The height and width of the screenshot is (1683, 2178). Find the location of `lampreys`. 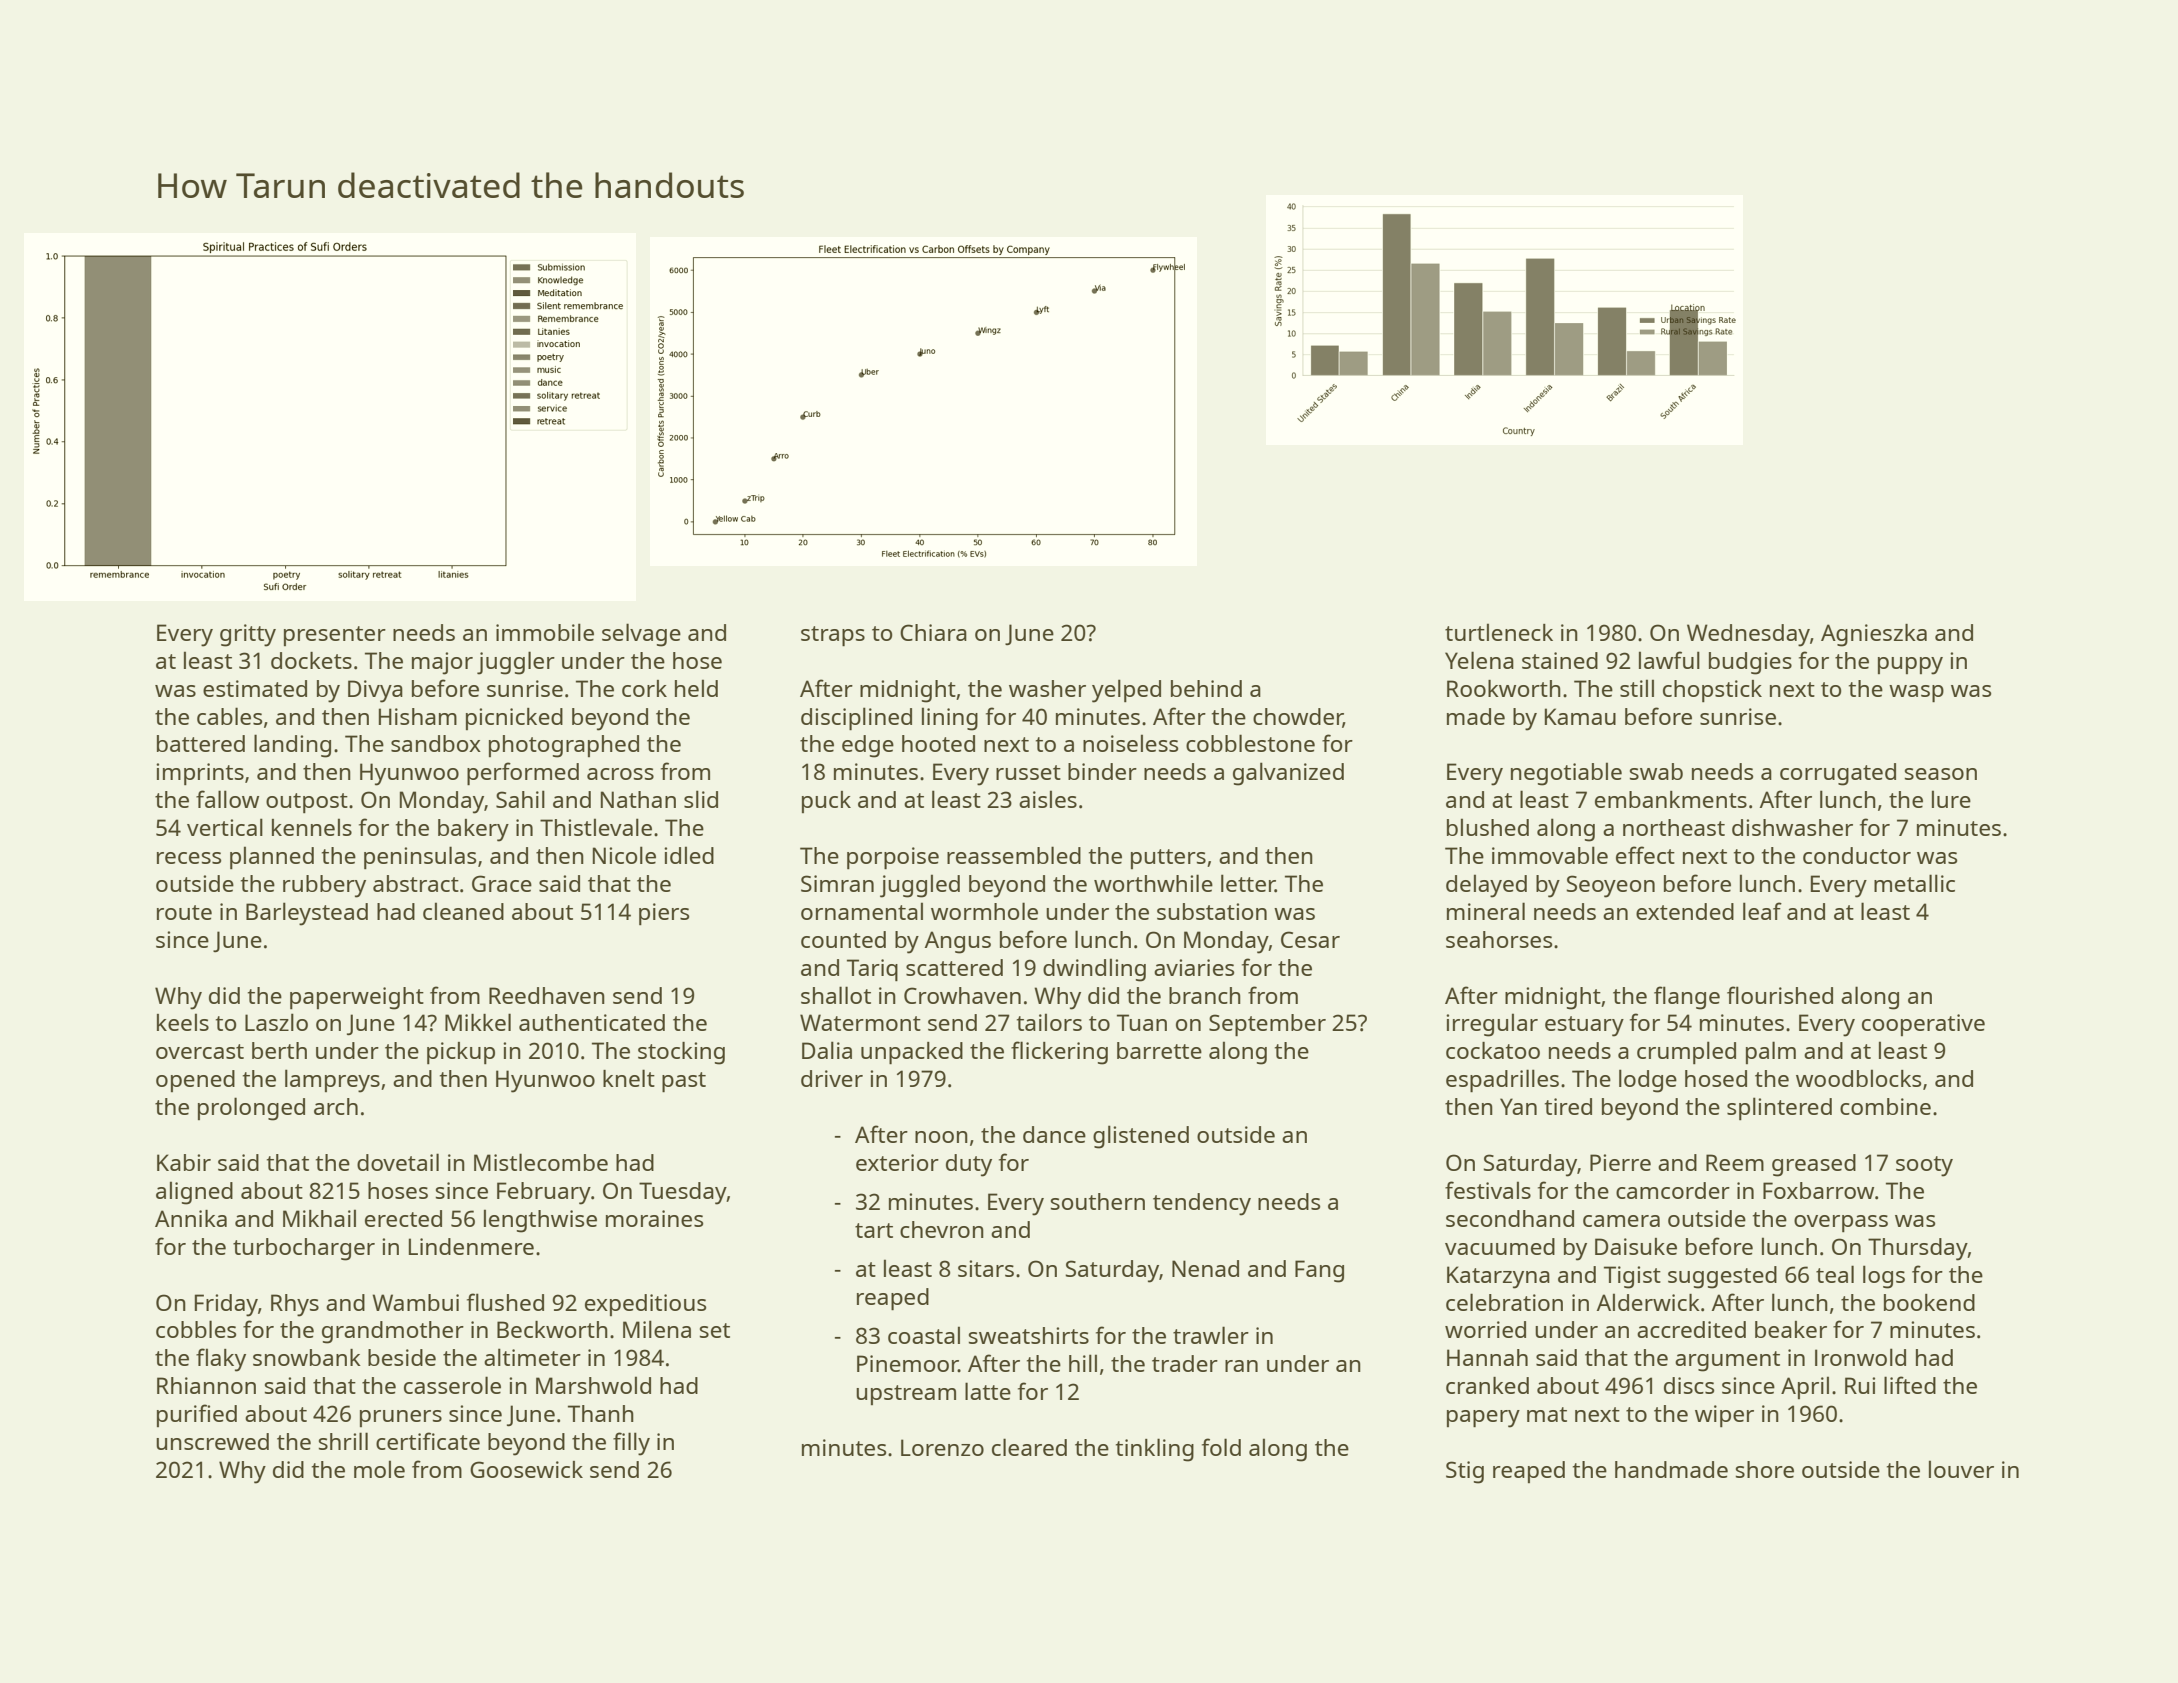

lampreys is located at coordinates (332, 1081).
